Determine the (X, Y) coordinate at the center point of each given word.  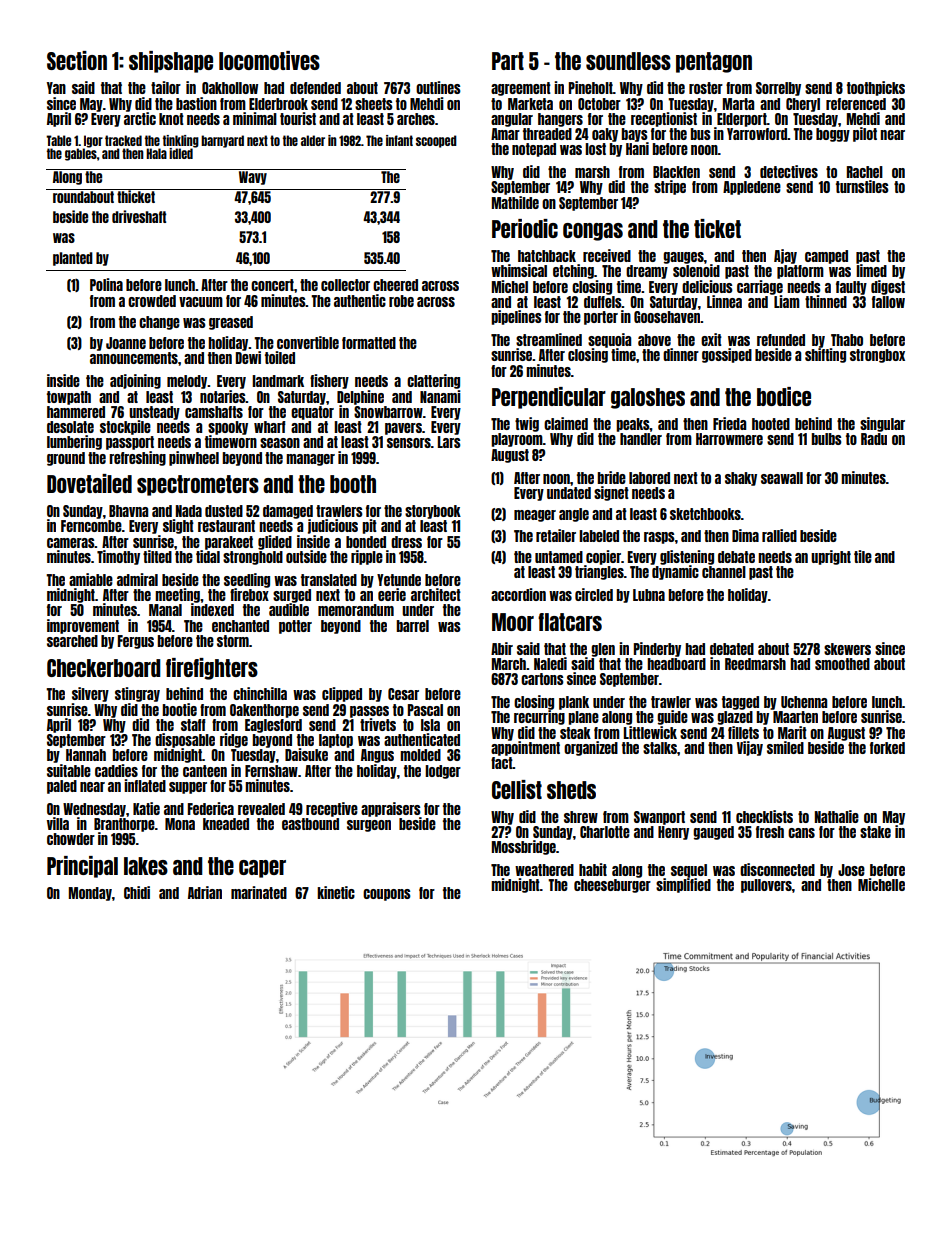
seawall (782, 478)
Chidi (137, 892)
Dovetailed (89, 483)
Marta (738, 104)
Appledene (752, 188)
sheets (374, 104)
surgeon (369, 826)
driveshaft (139, 216)
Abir (502, 648)
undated (569, 493)
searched (72, 641)
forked (887, 748)
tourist (298, 118)
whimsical (519, 270)
